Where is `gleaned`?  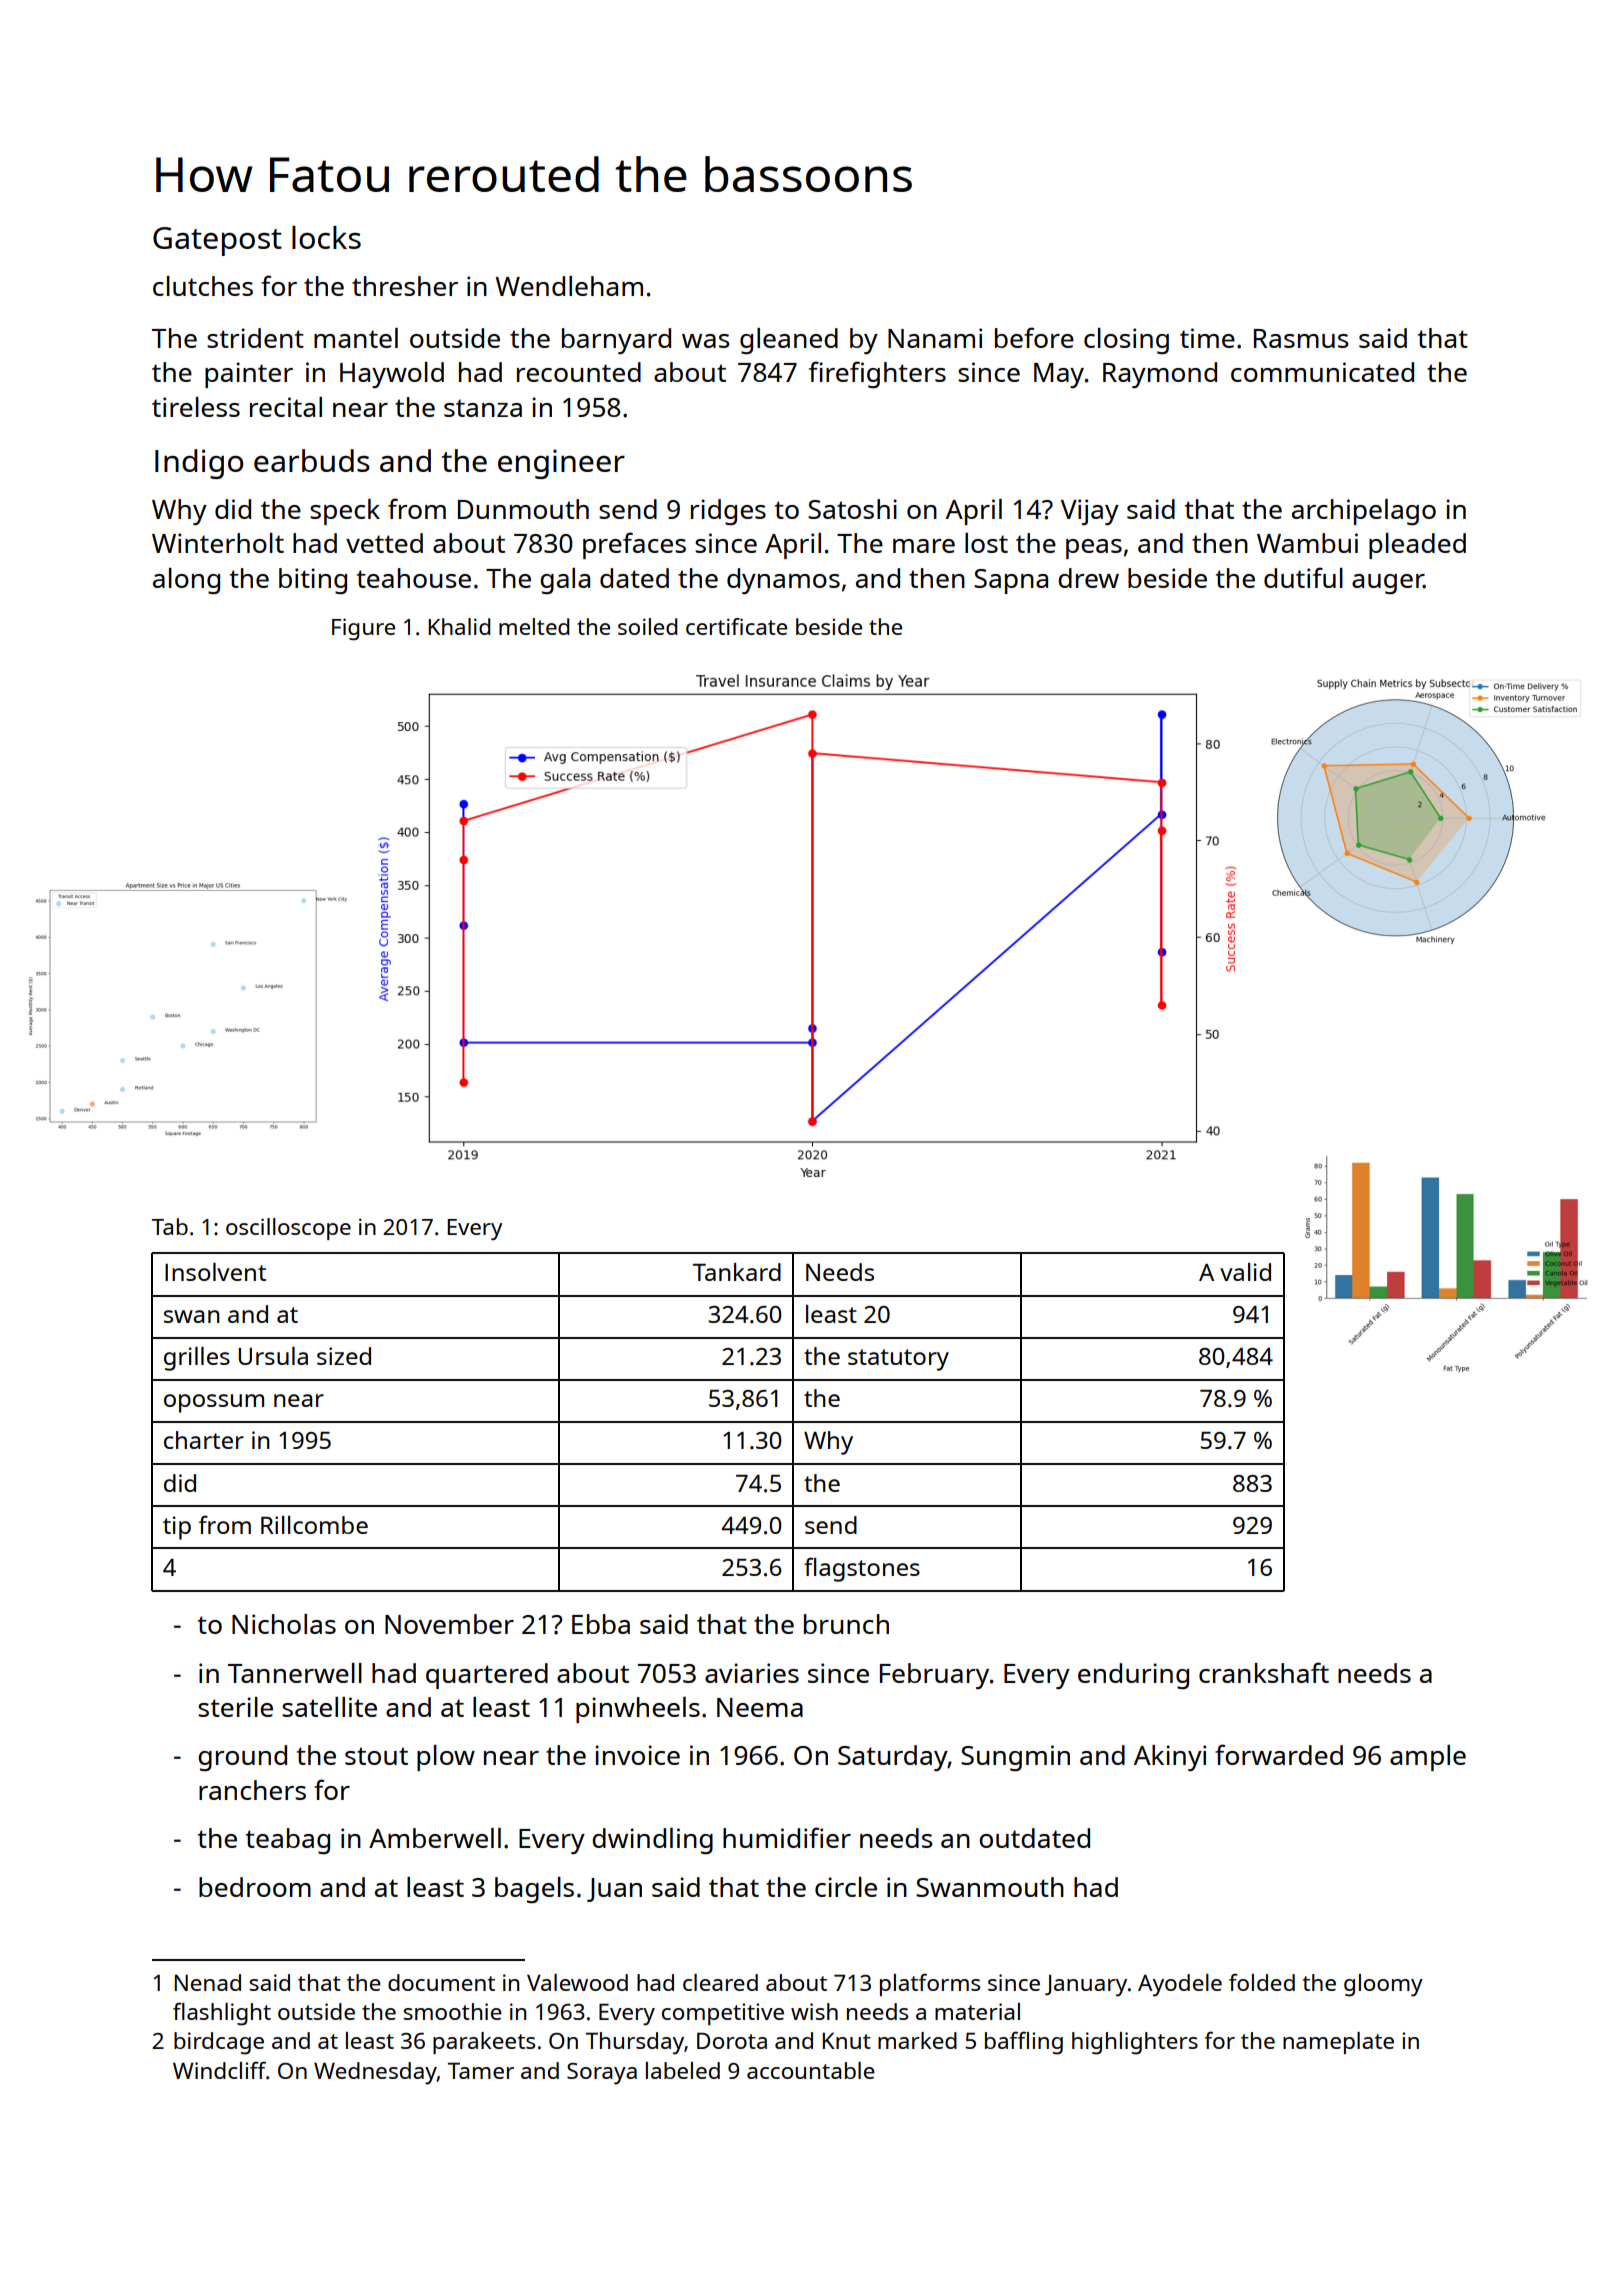 gleaned is located at coordinates (789, 341).
